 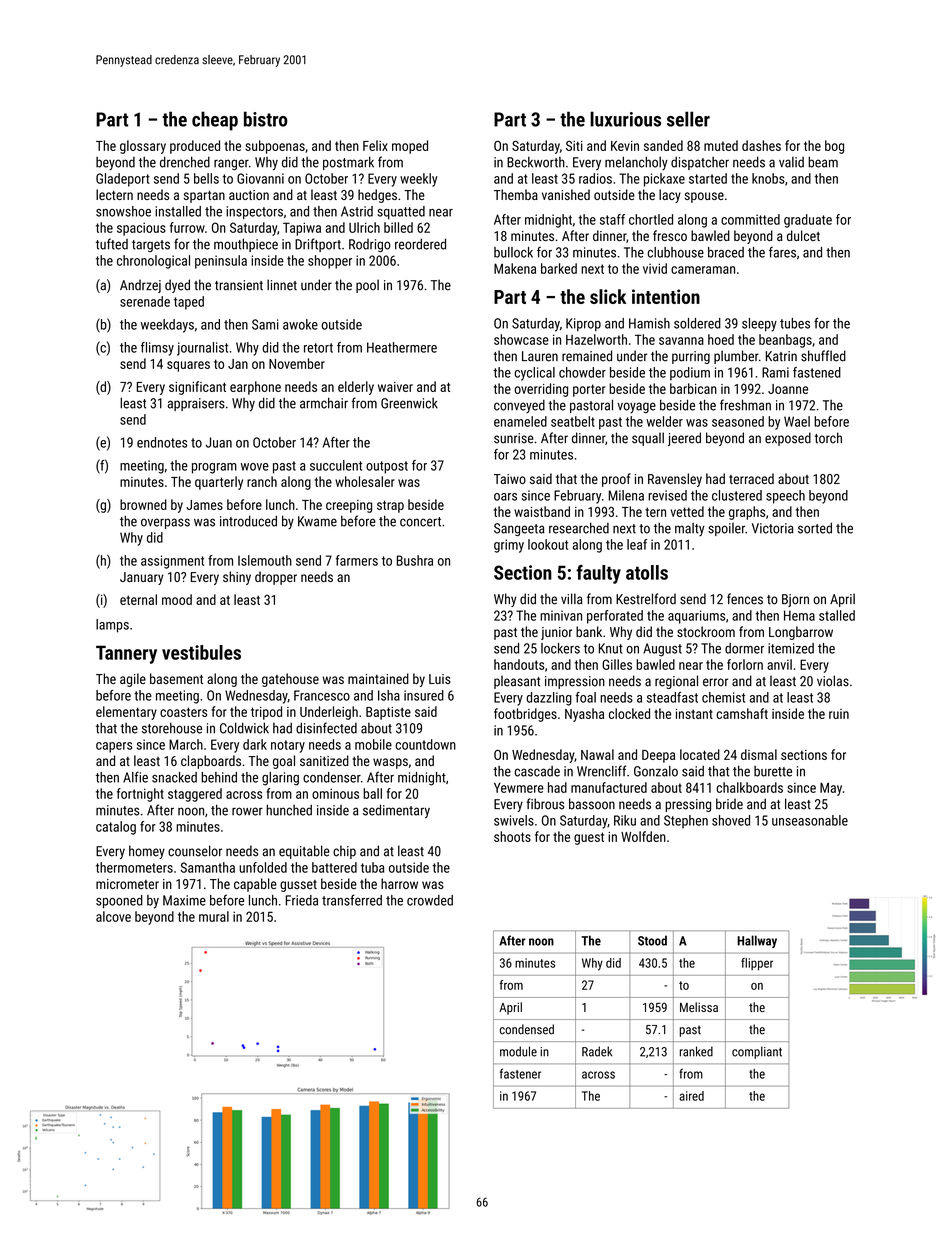 What do you see at coordinates (114, 747) in the screenshot?
I see `capers` at bounding box center [114, 747].
